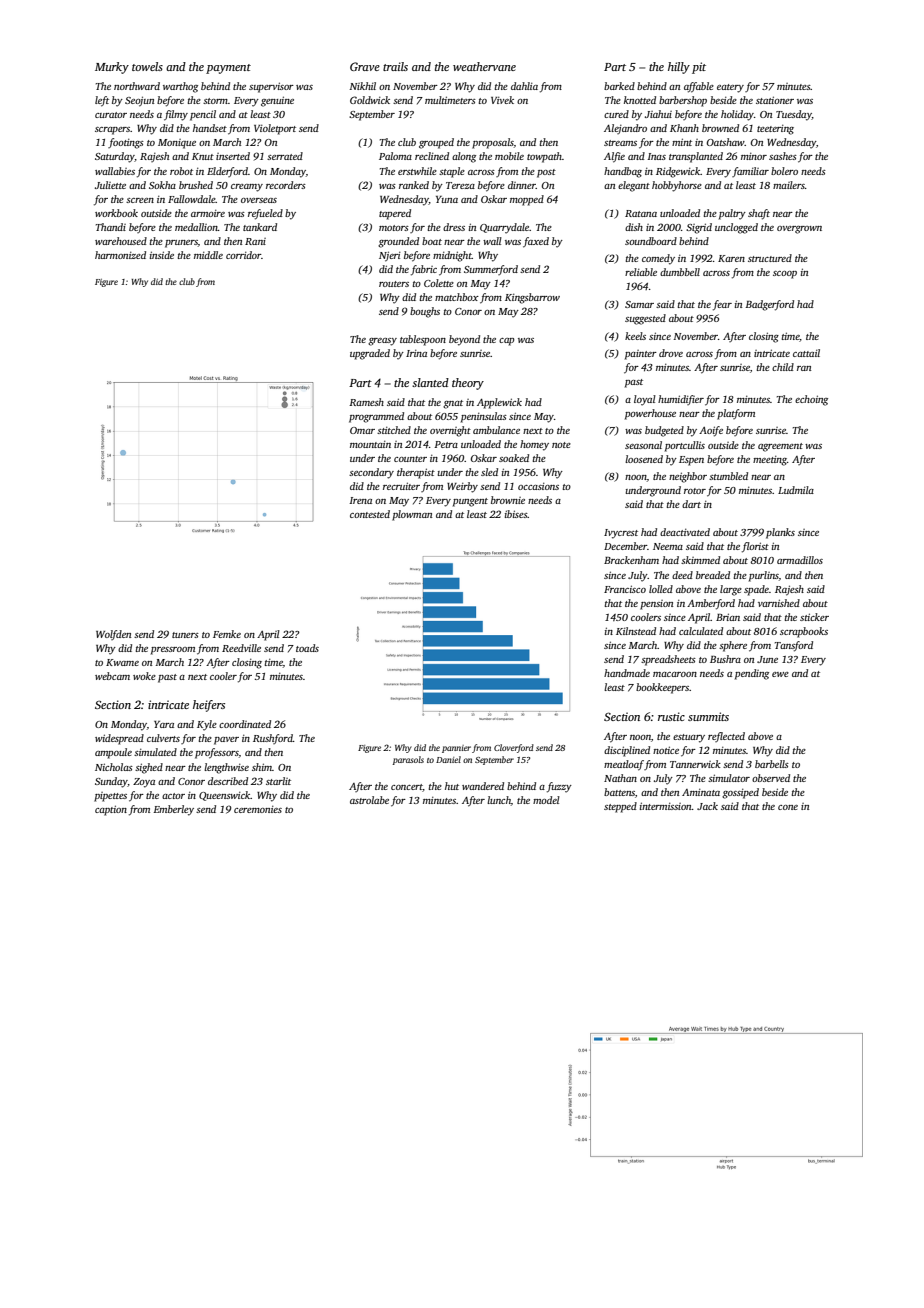  Describe the element at coordinates (366, 402) in the document. I see `Ramesh` at that location.
